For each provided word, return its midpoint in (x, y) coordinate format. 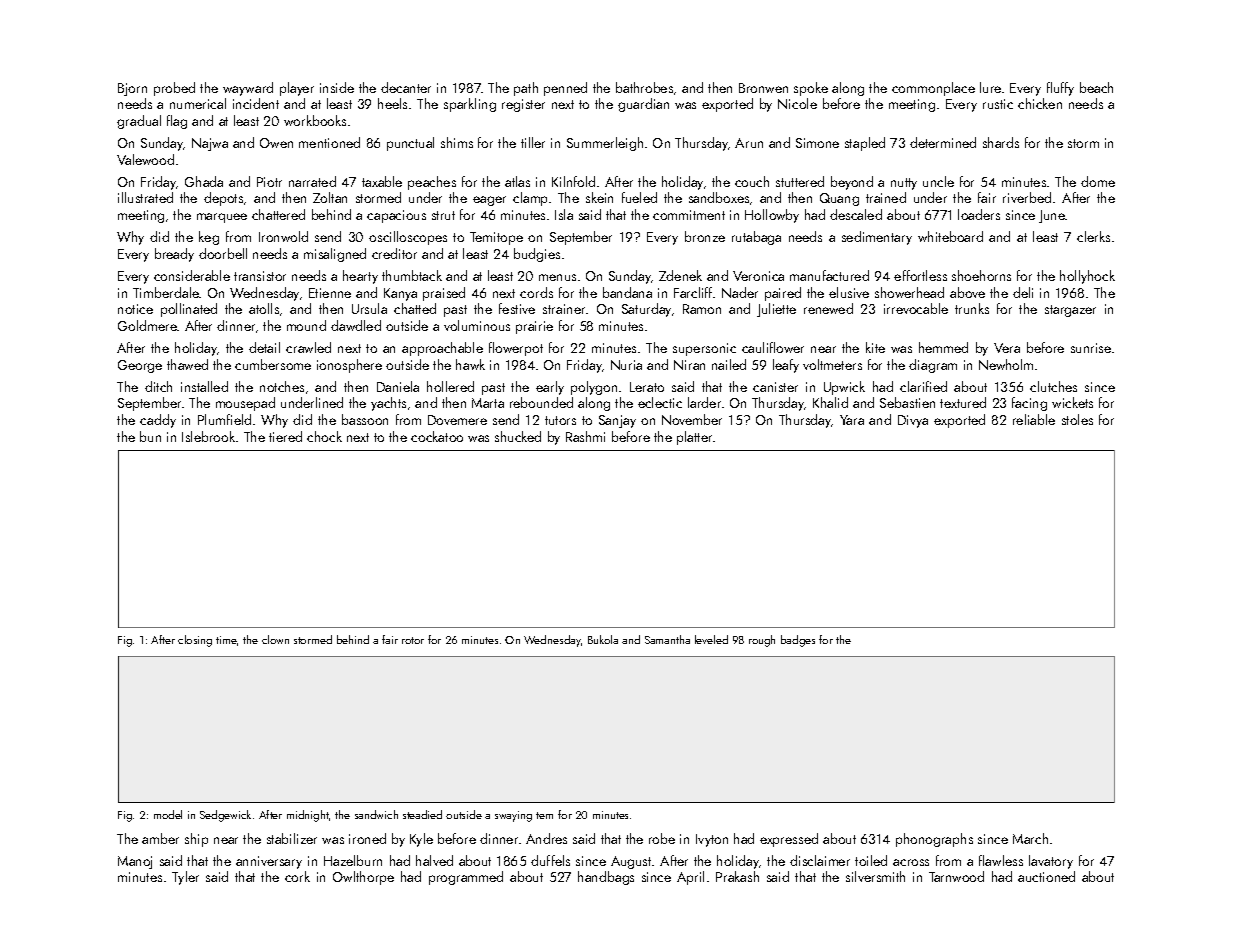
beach (1096, 87)
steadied (422, 814)
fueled (639, 197)
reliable (1034, 419)
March (1030, 838)
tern (544, 815)
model (168, 814)
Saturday (646, 310)
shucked (518, 436)
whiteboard (950, 236)
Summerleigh (605, 144)
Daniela (398, 386)
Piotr (269, 182)
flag (177, 122)
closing (195, 641)
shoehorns (981, 275)
